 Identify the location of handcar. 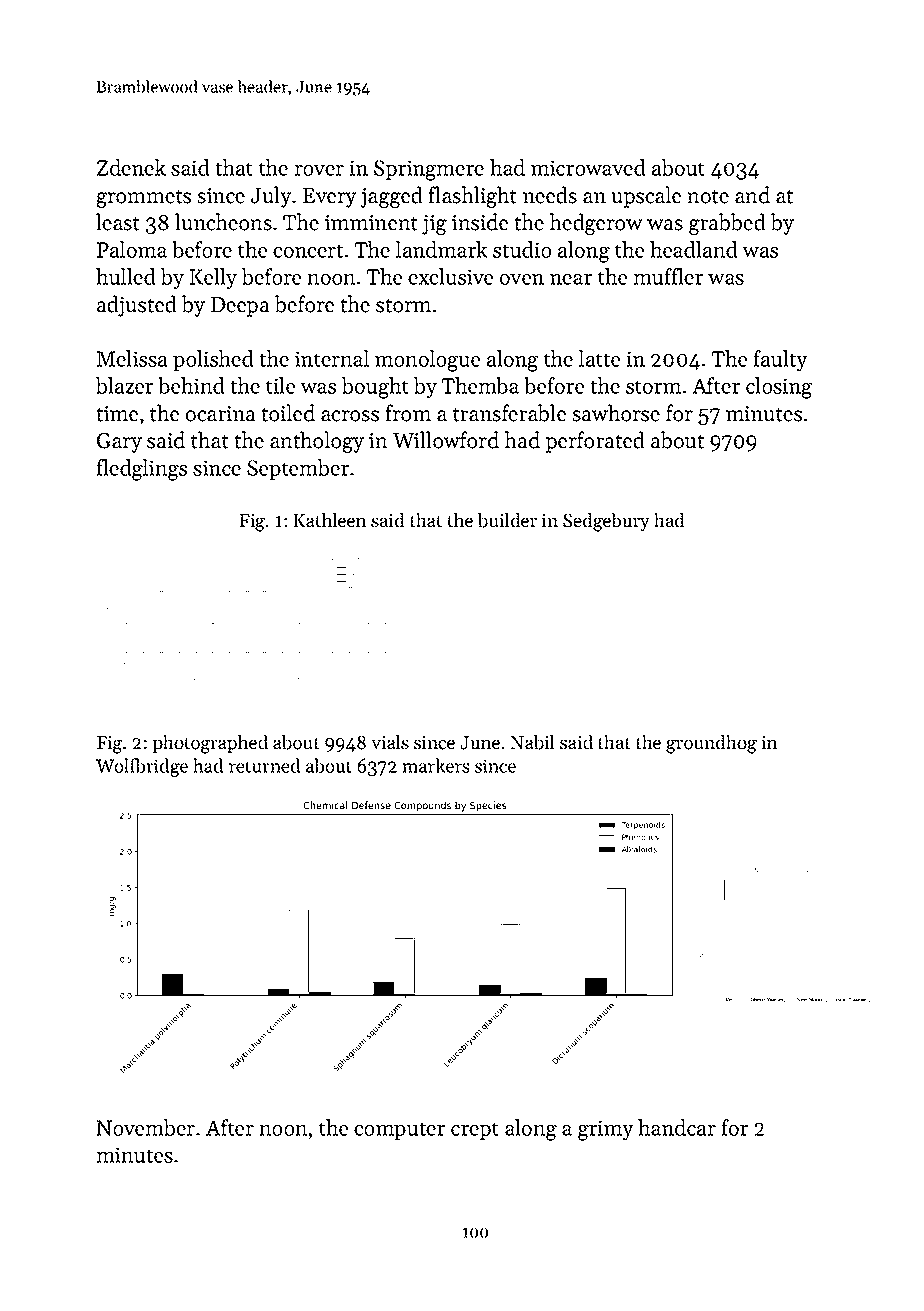
(677, 1127).
